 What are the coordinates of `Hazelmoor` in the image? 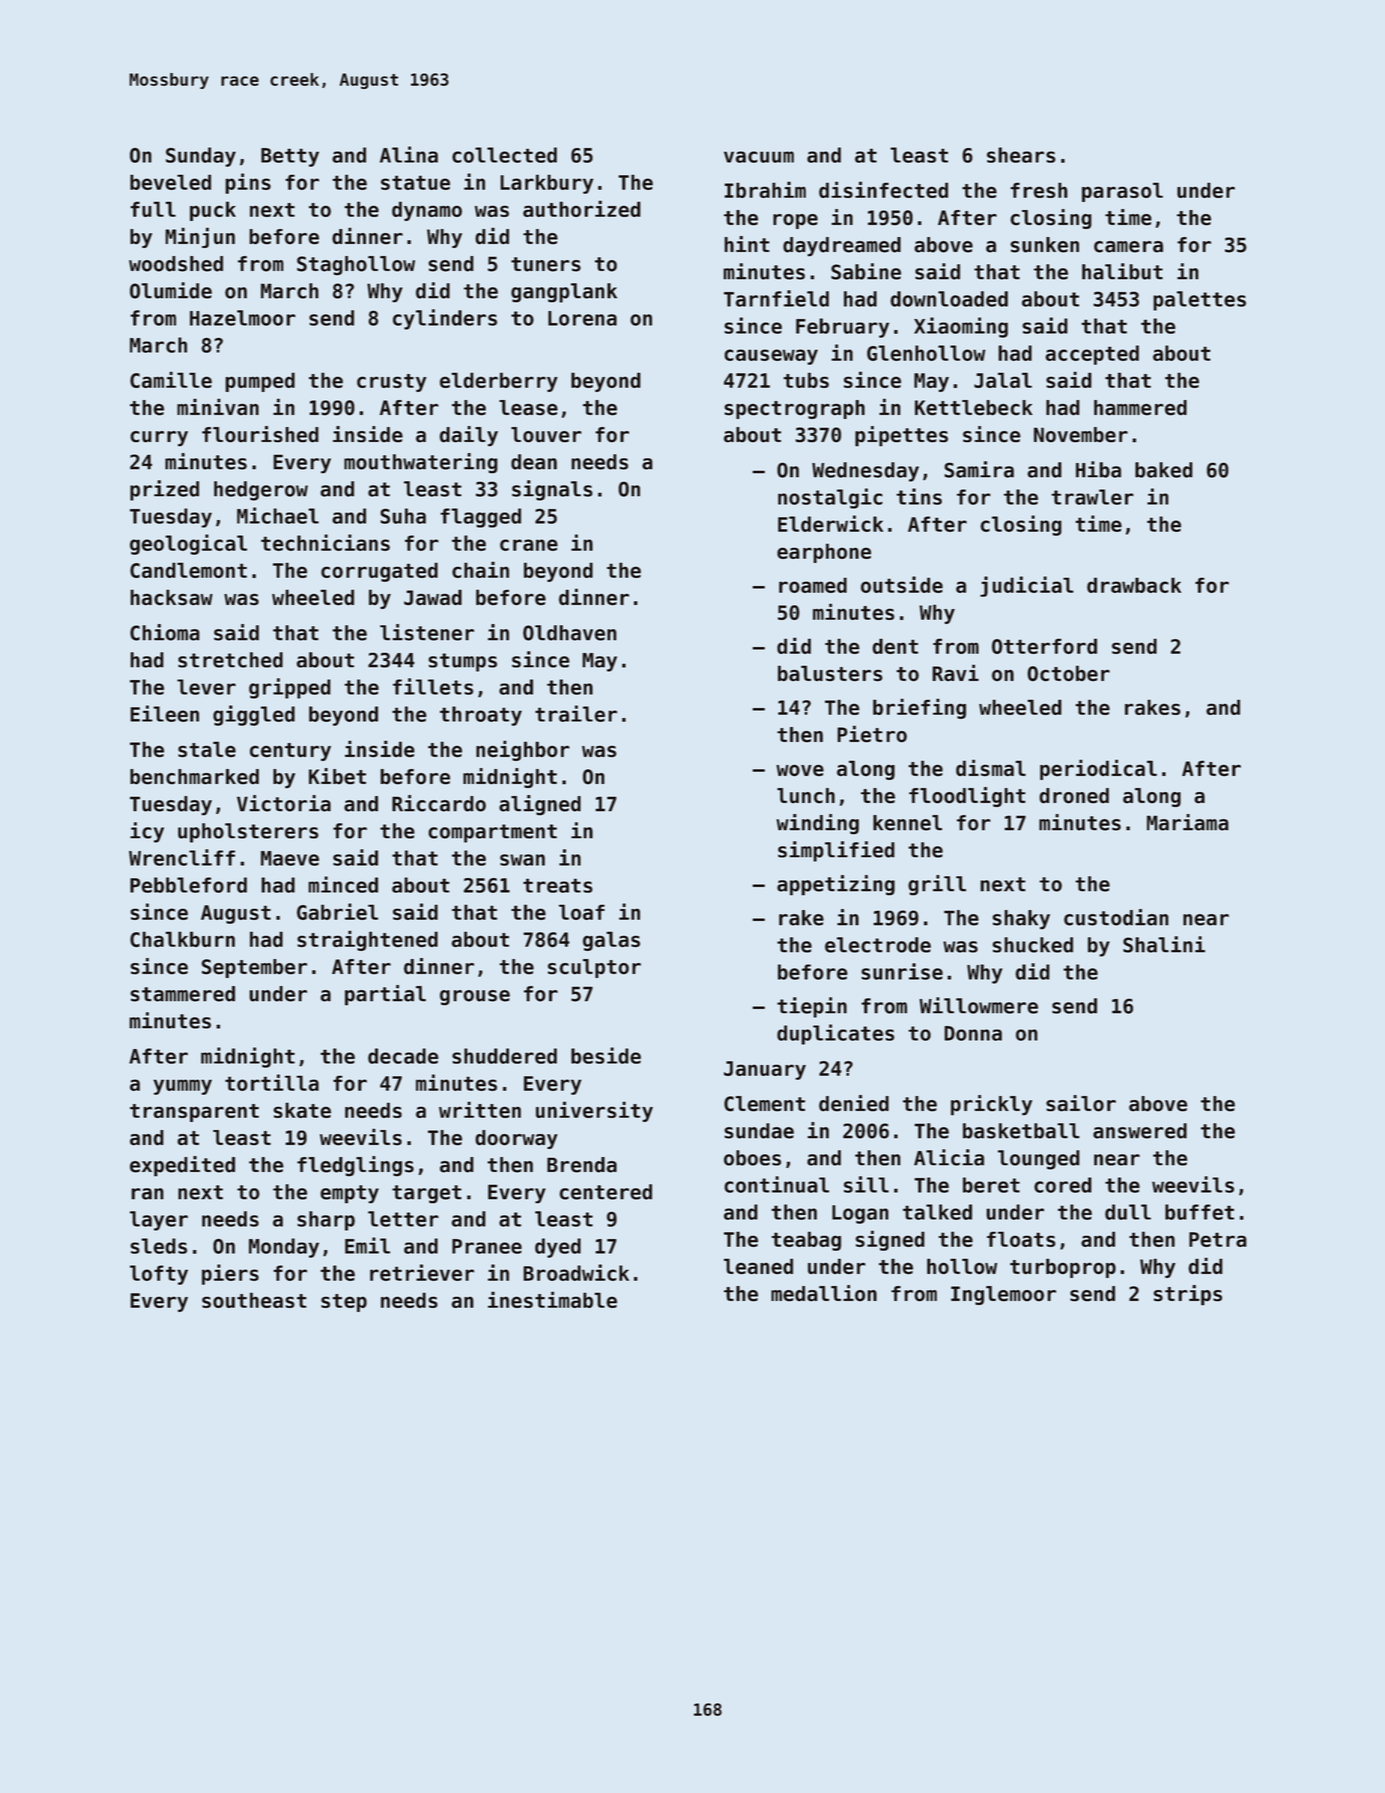 It's located at (243, 318).
